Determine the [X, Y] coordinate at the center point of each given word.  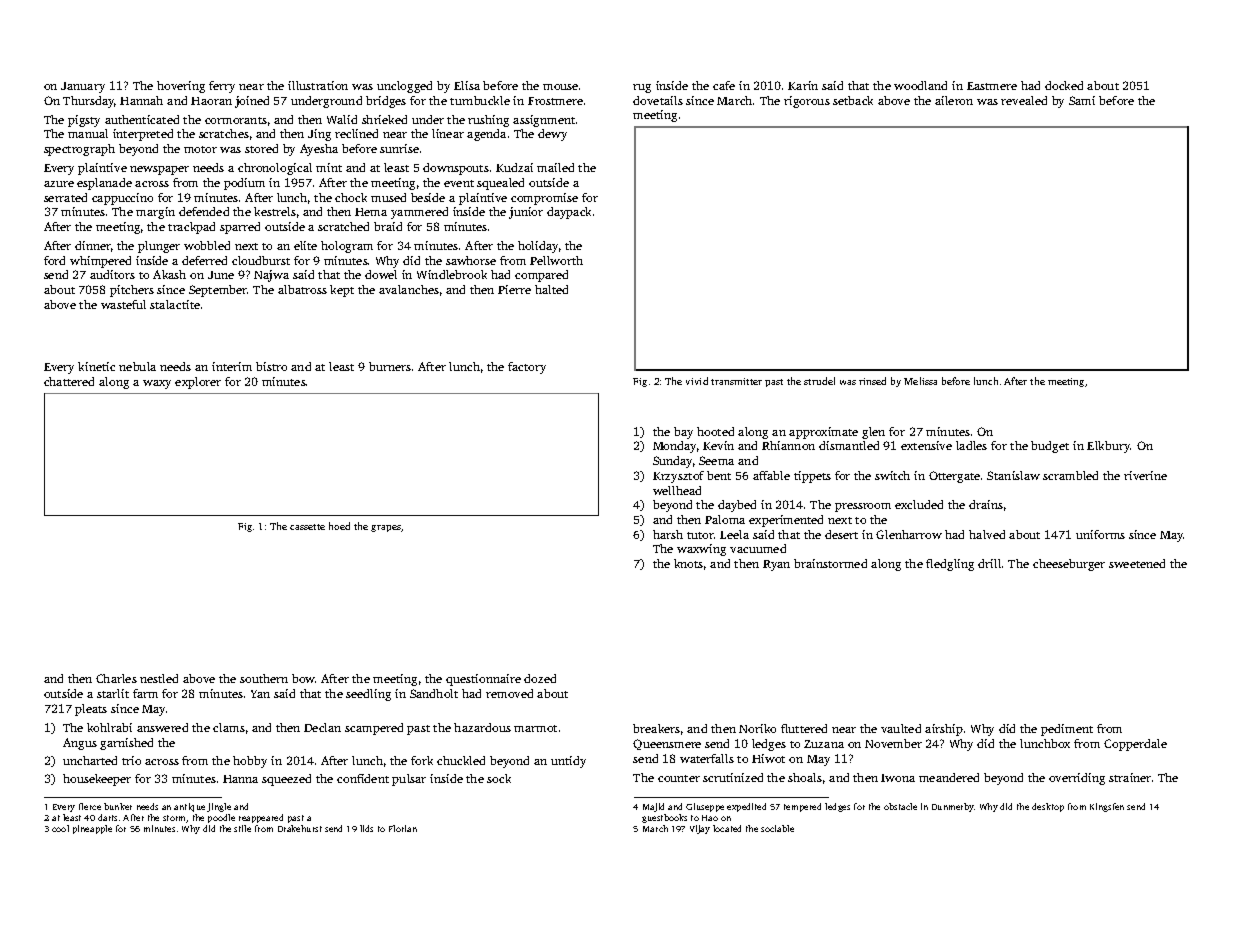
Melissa [920, 381]
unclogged [404, 87]
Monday [674, 447]
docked [1064, 85]
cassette [307, 527]
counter [679, 778]
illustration [318, 85]
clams [229, 727]
